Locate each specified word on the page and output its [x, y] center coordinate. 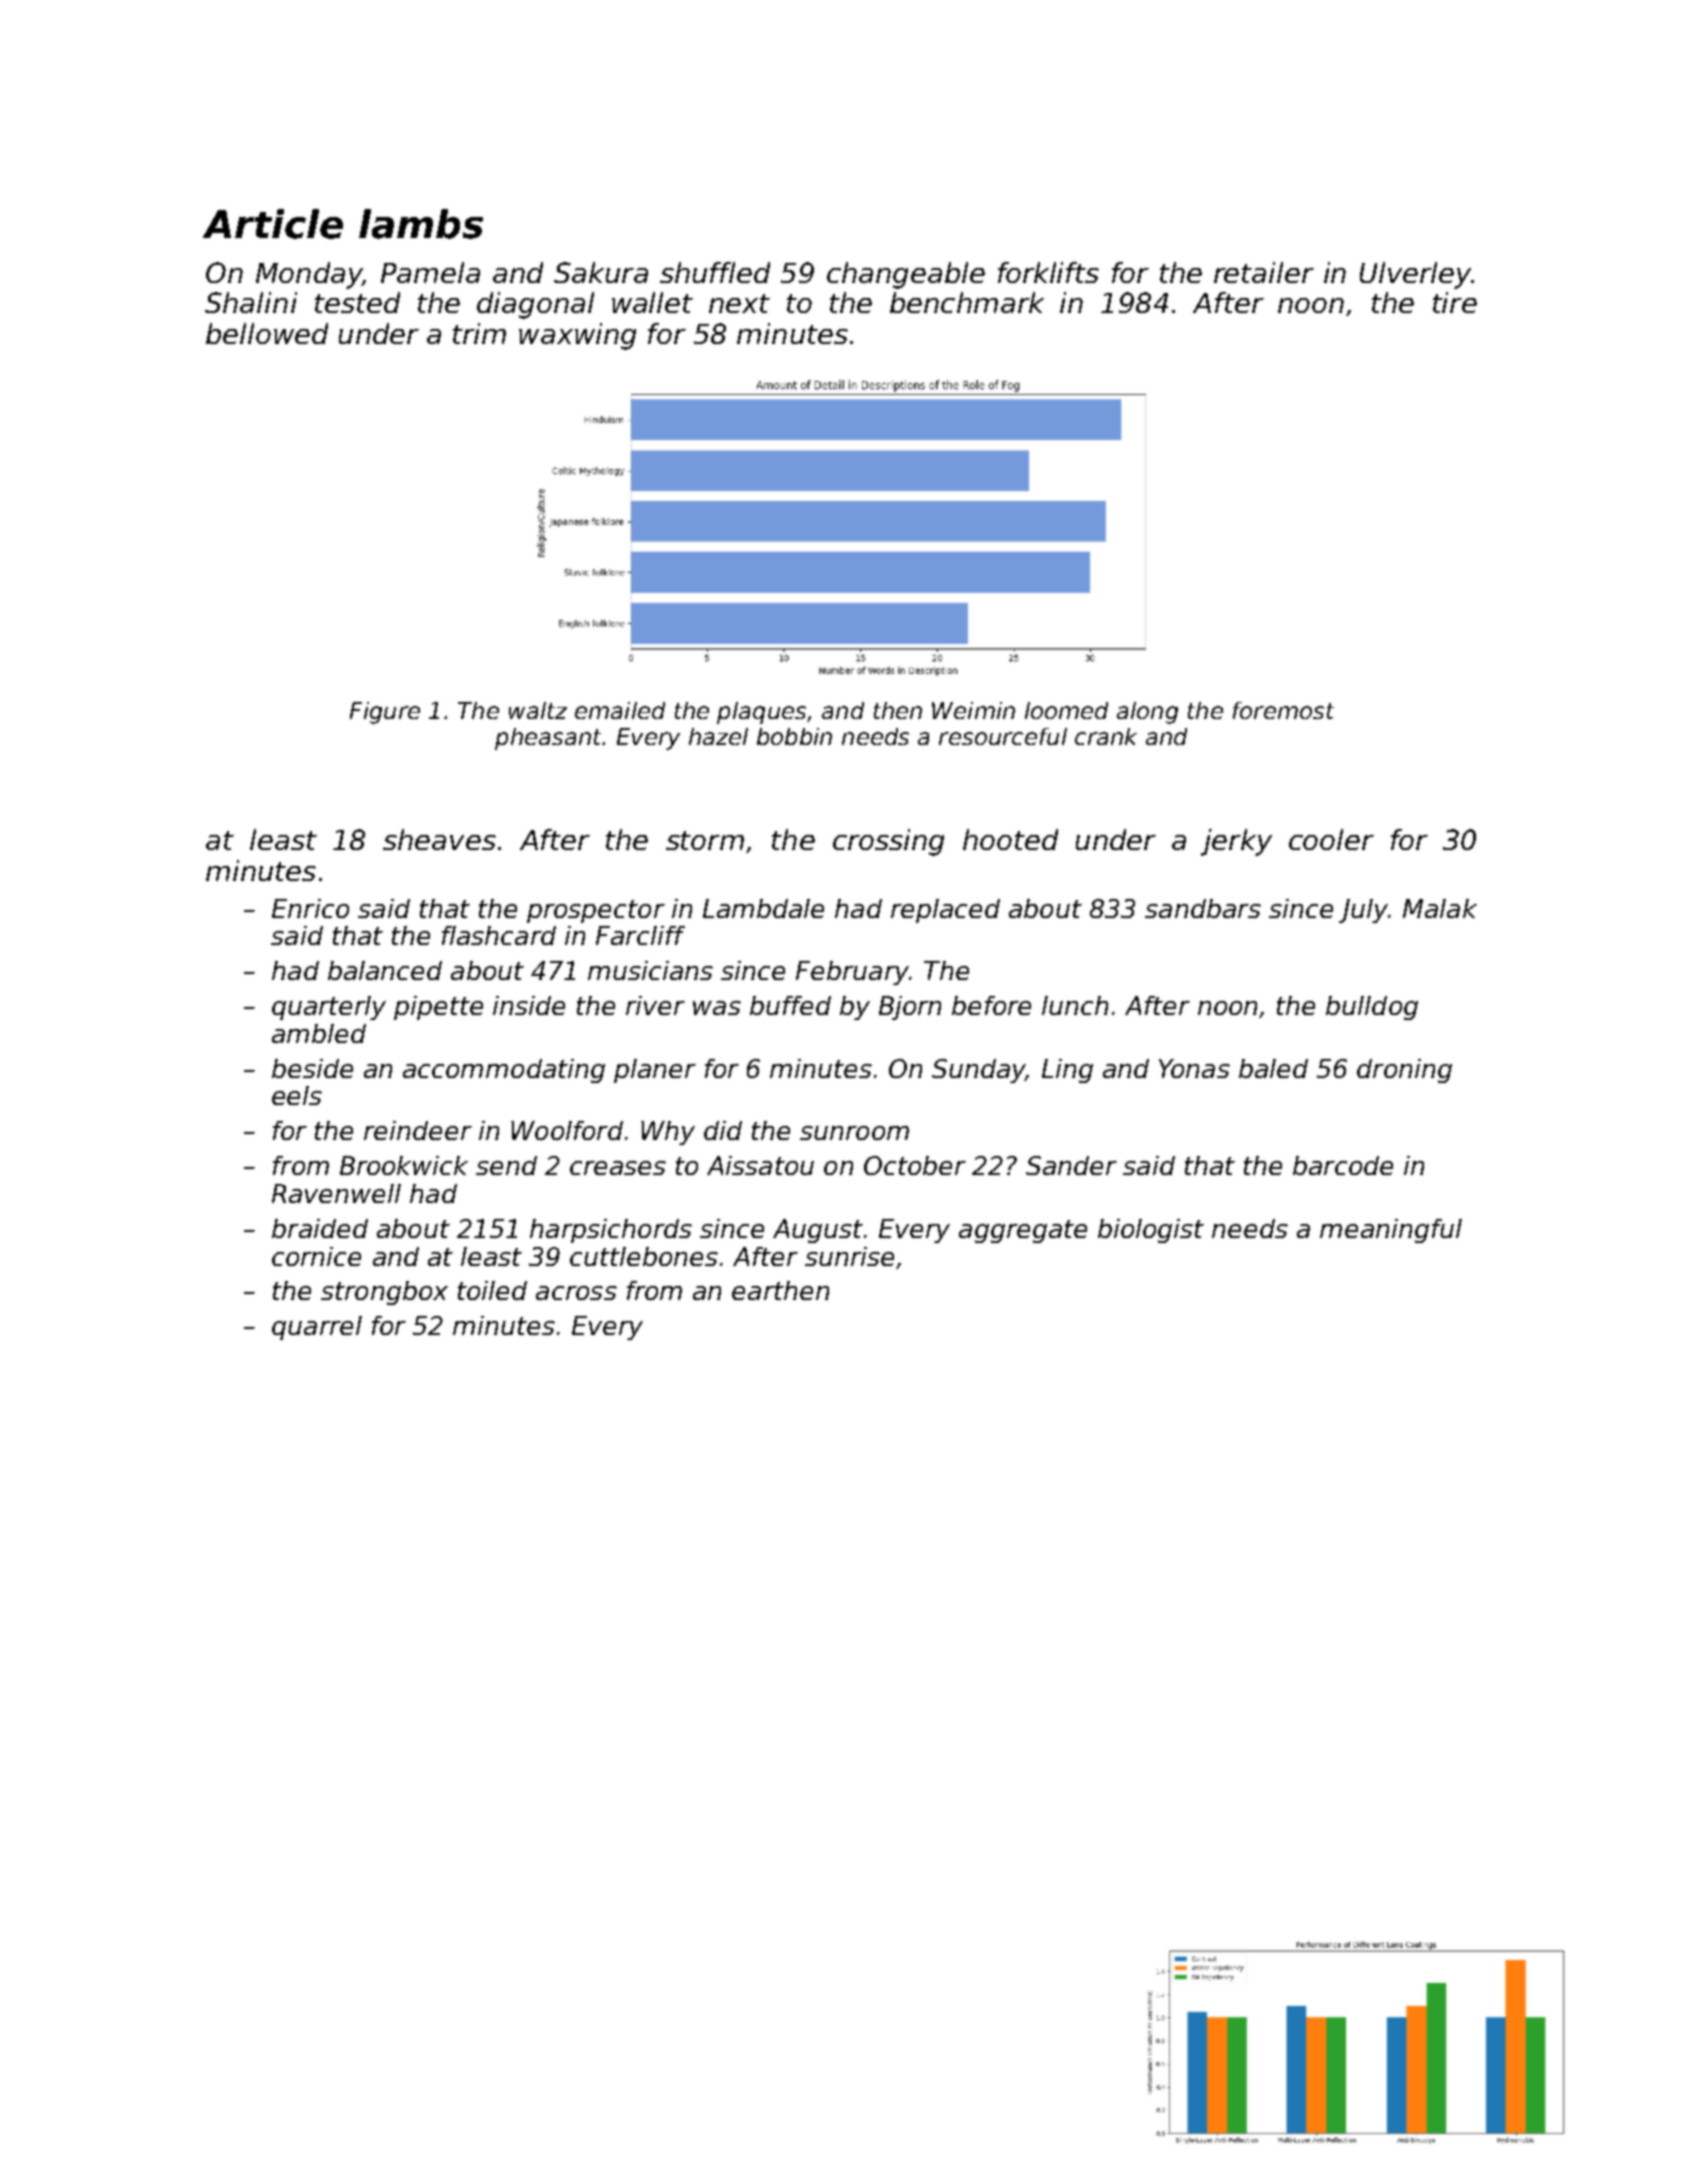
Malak [1440, 908]
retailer [1264, 272]
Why [668, 1133]
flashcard [499, 935]
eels [297, 1095]
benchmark [967, 302]
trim [479, 333]
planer [655, 1071]
